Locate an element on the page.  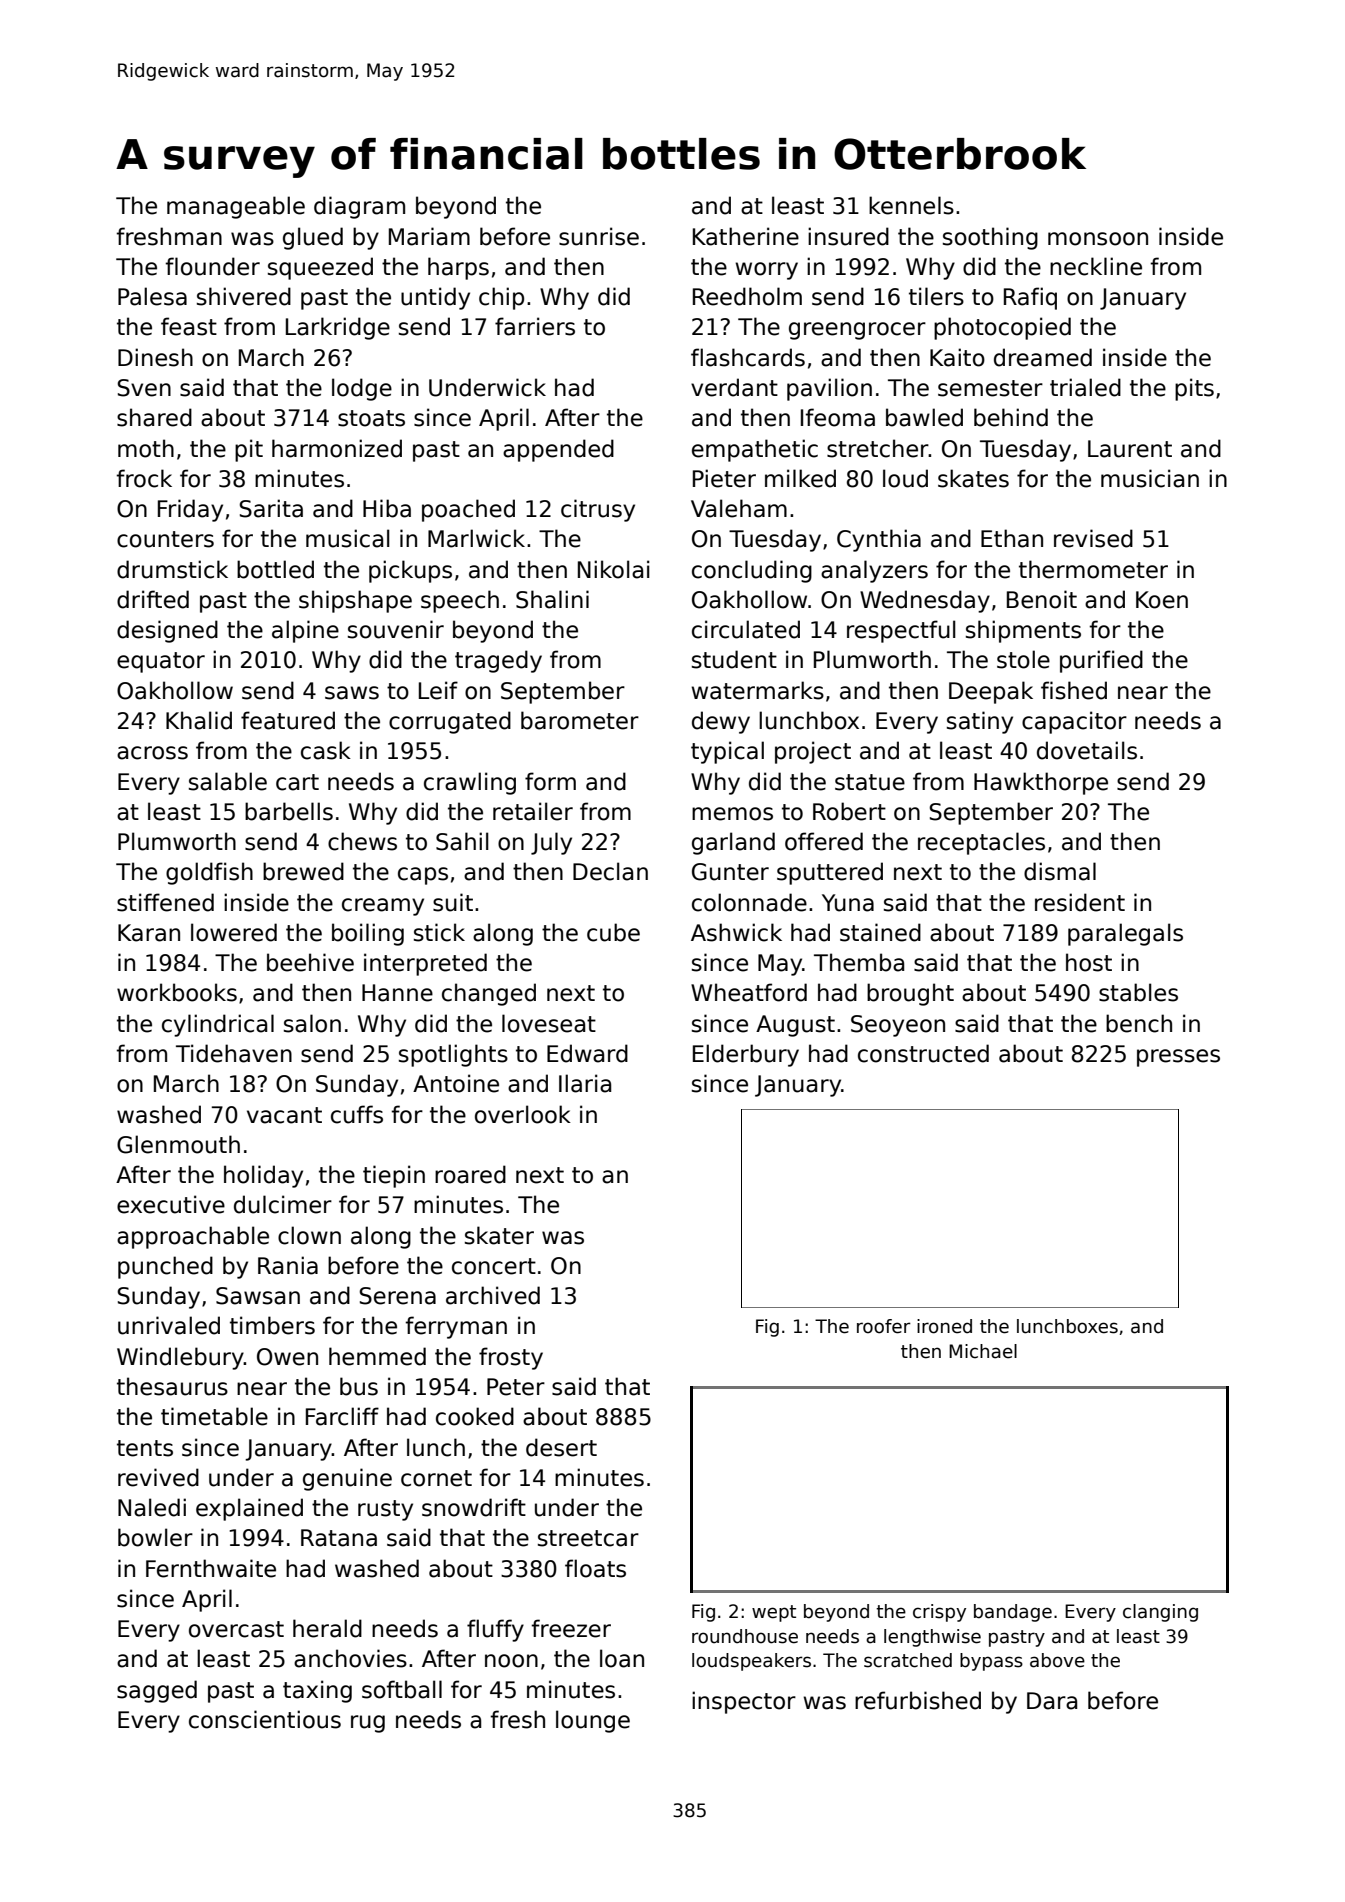
salon is located at coordinates (312, 1023).
